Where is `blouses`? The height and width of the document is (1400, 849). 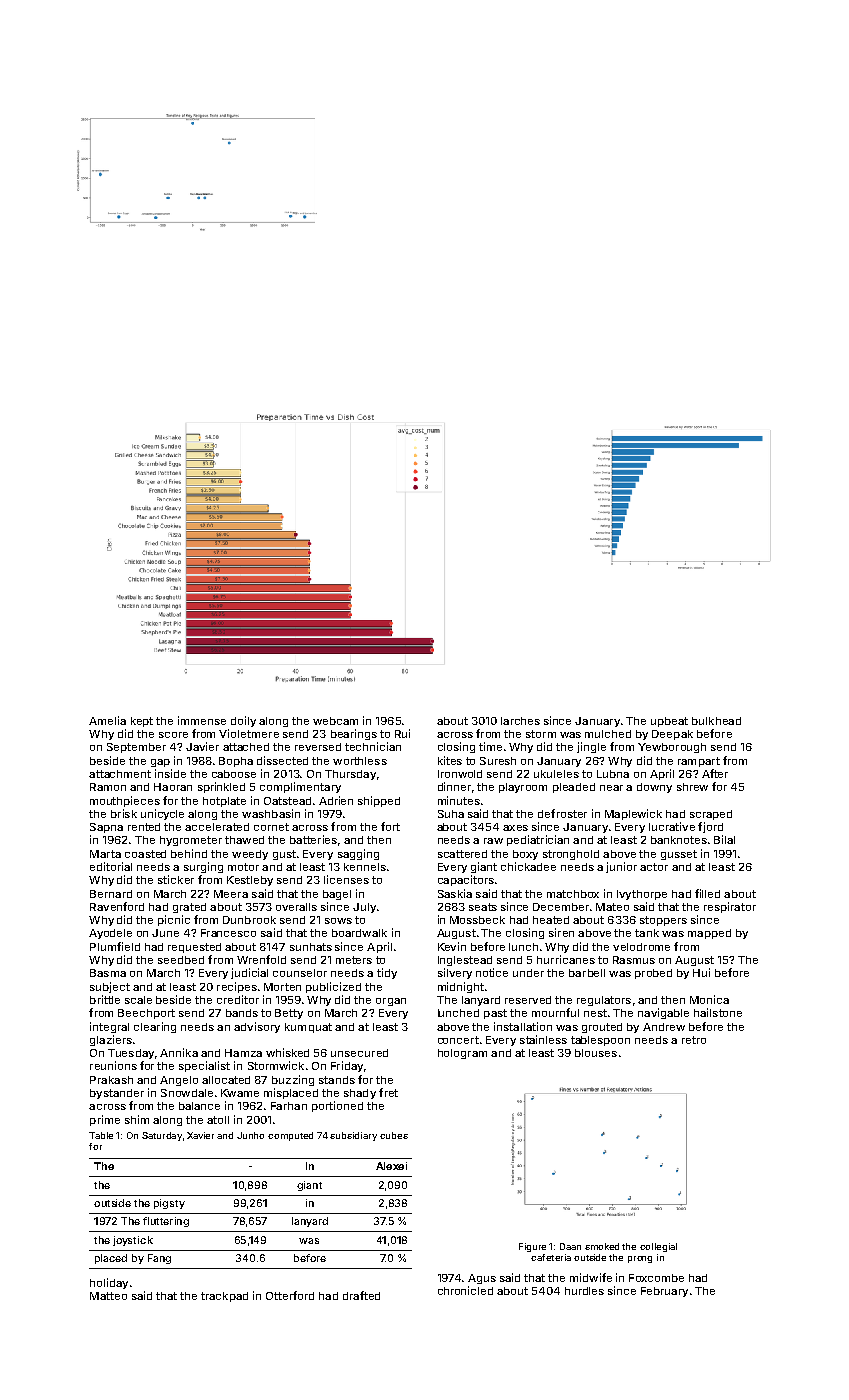
blouses is located at coordinates (596, 1053).
